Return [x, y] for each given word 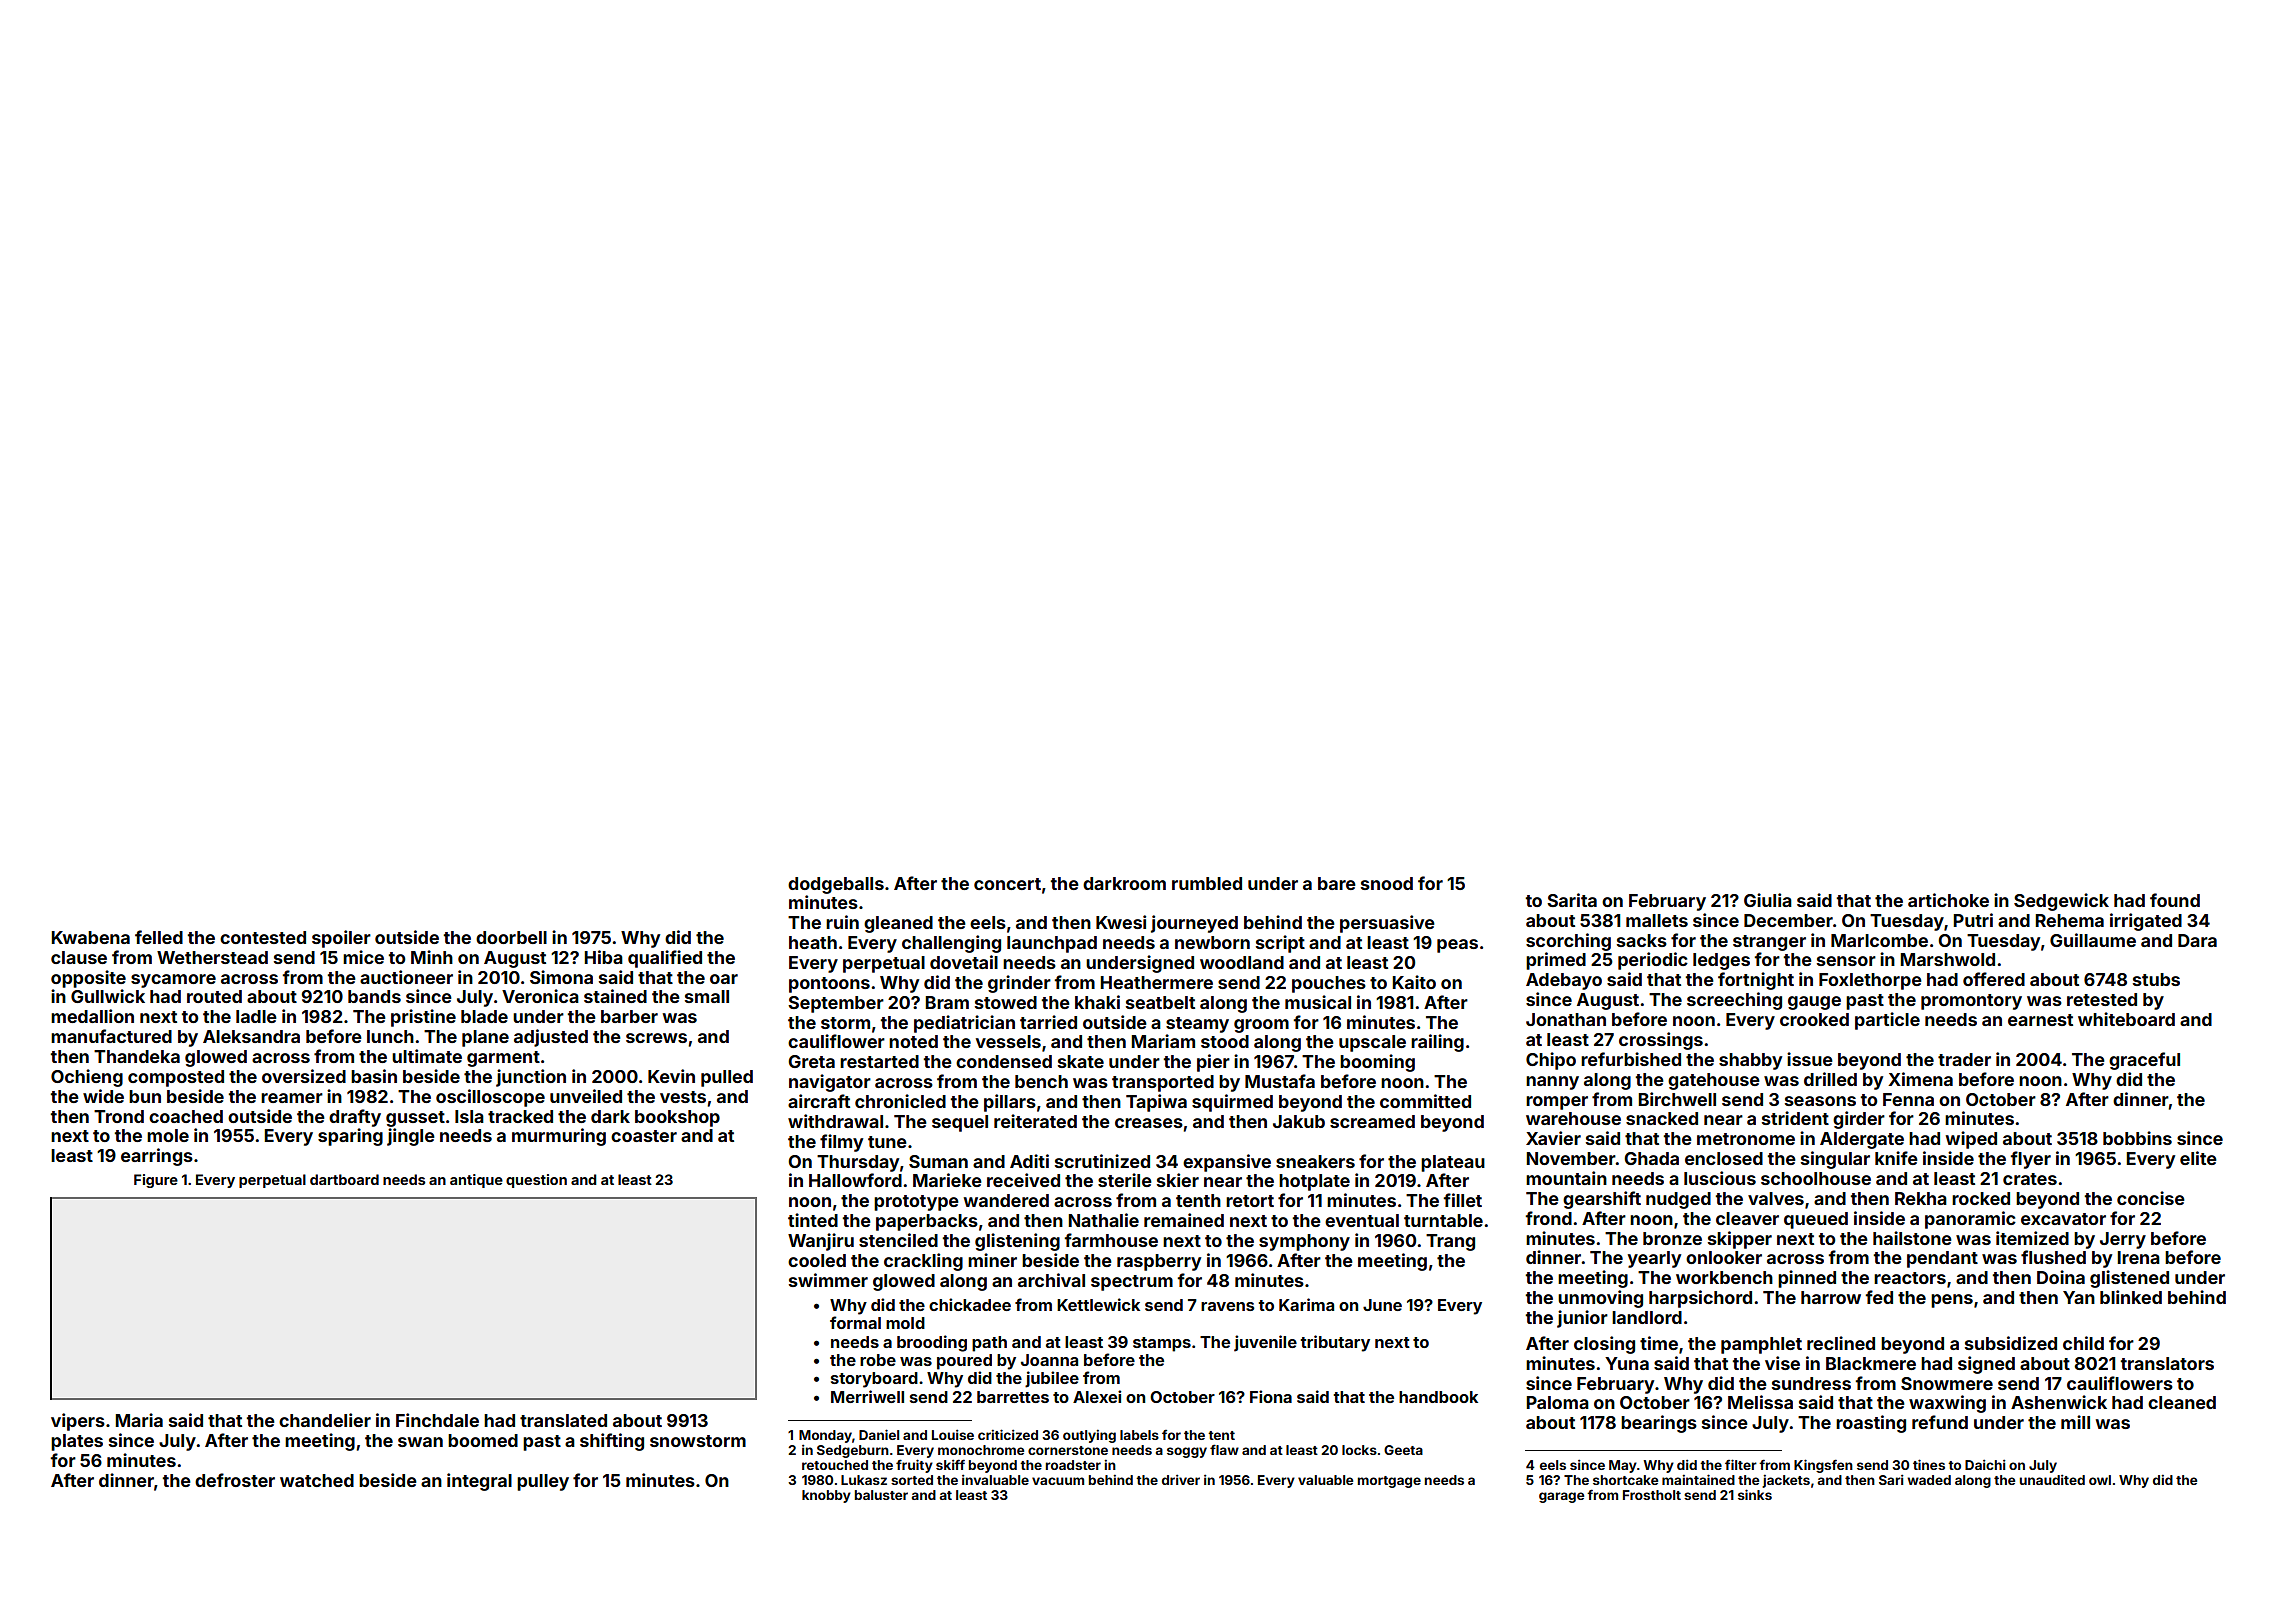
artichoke [1948, 900]
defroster [235, 1480]
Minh [432, 957]
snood [1387, 883]
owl [2100, 1480]
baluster [881, 1495]
